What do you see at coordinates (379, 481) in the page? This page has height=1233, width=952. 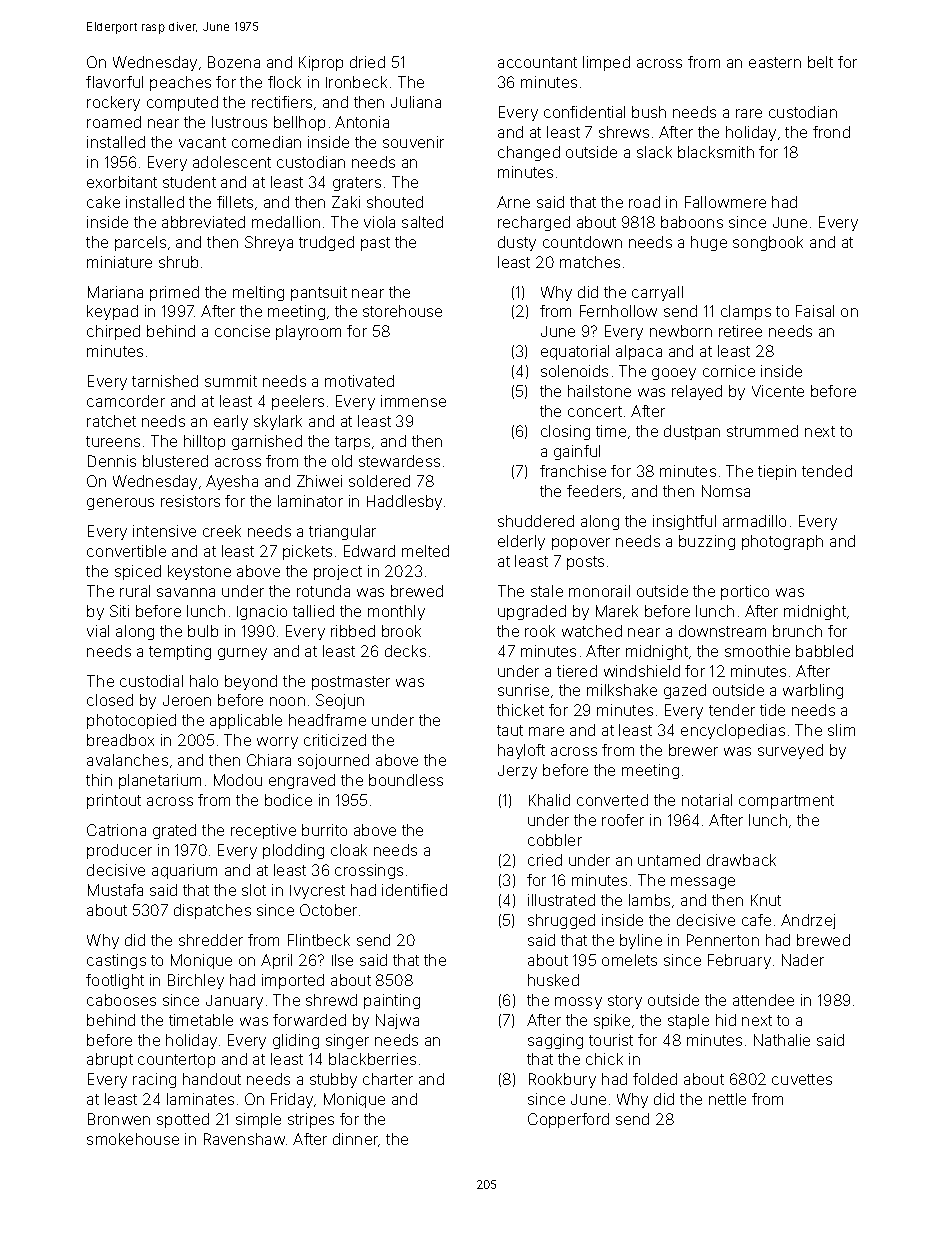 I see `soldered` at bounding box center [379, 481].
